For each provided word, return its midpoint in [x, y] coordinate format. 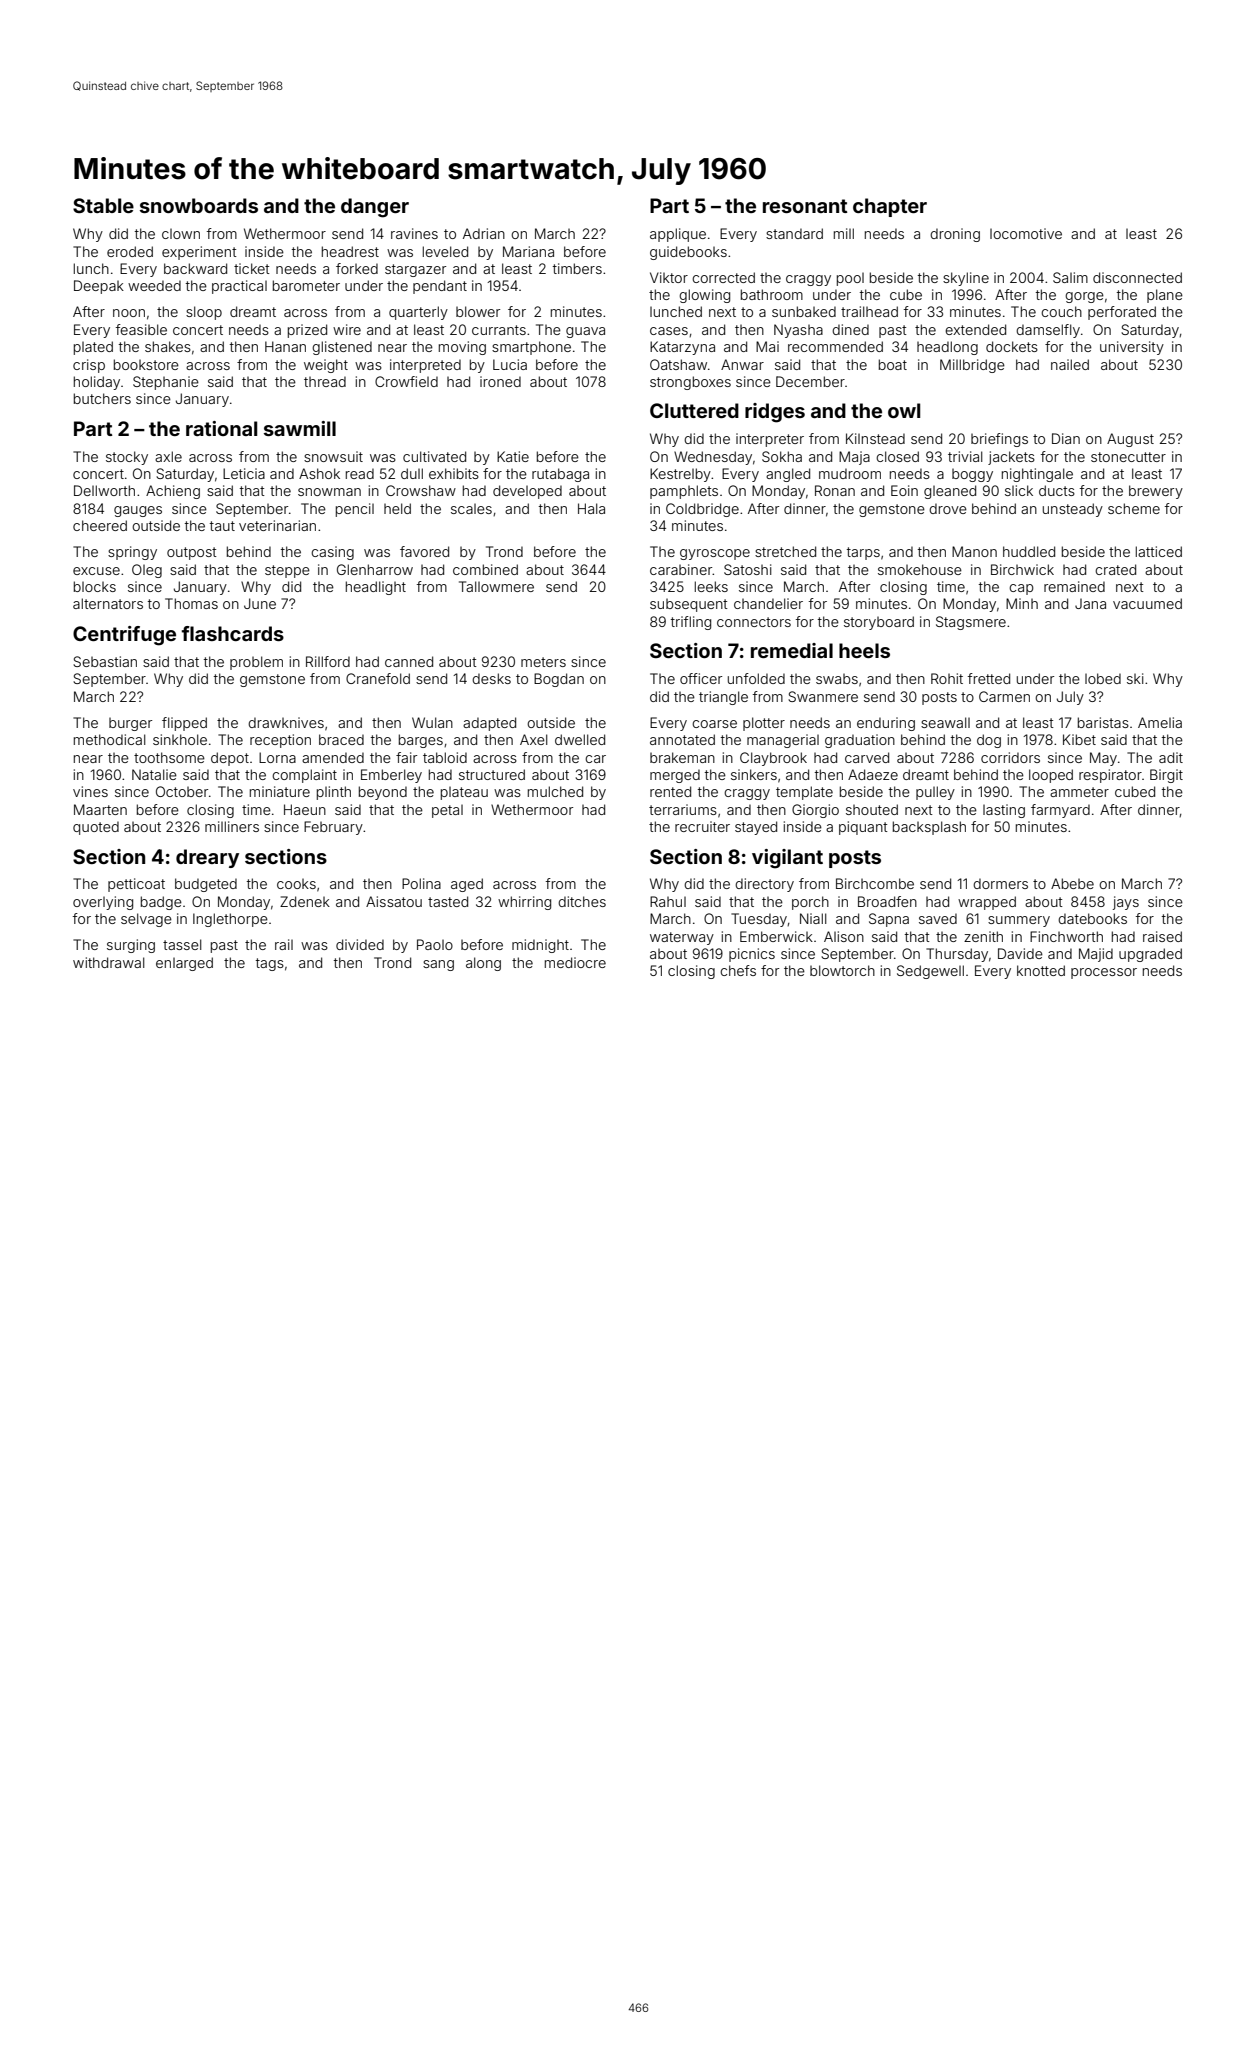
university [1132, 348]
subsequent [689, 605]
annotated [682, 739]
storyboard [879, 623]
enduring [886, 724]
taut [222, 526]
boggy [972, 475]
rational [221, 428]
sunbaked [804, 311]
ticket [252, 268]
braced [341, 739]
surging [131, 946]
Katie [513, 456]
